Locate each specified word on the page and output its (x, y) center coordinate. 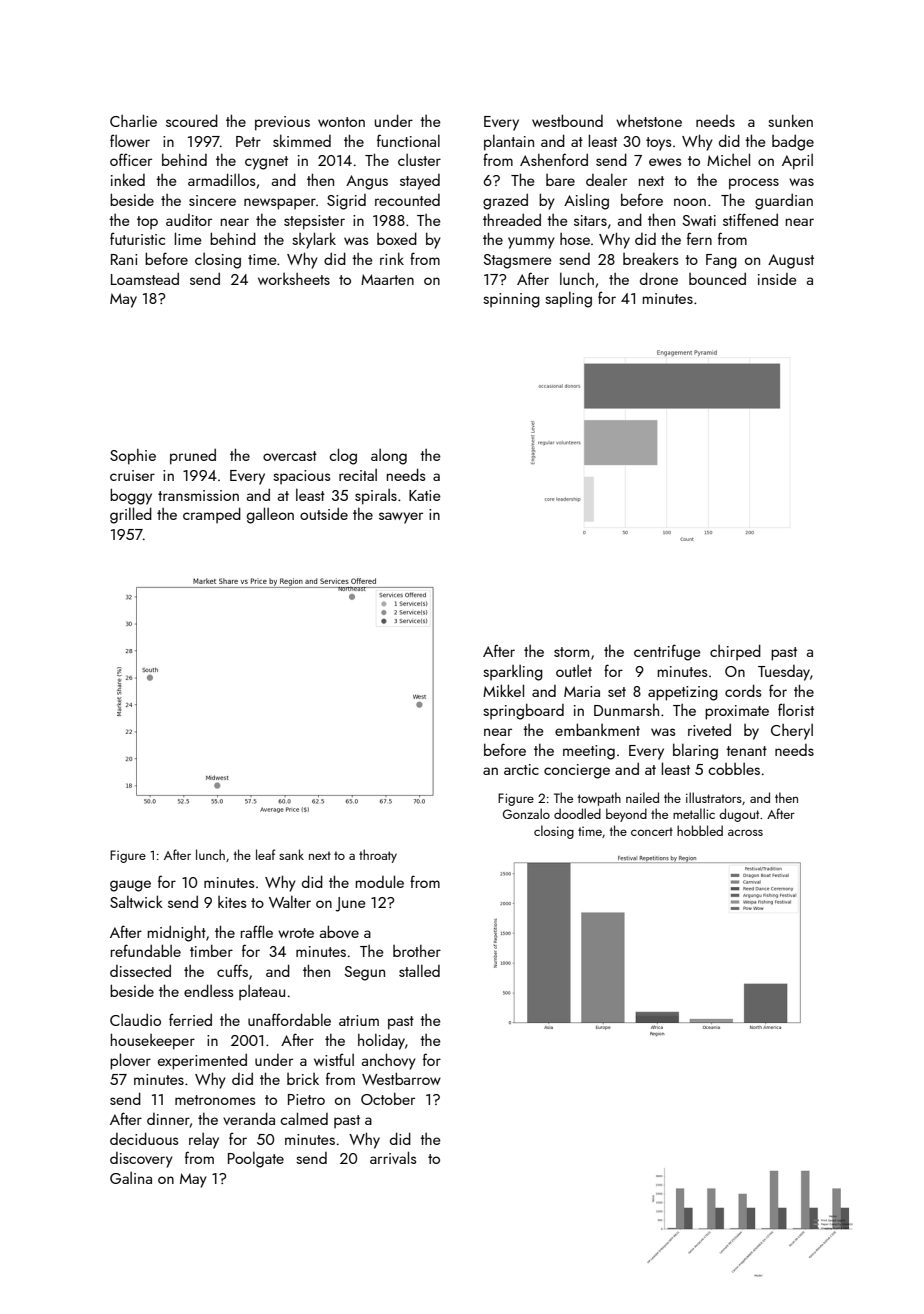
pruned (193, 456)
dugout (739, 815)
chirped (735, 652)
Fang (721, 261)
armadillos (221, 179)
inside (777, 279)
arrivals (393, 1157)
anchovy (389, 1061)
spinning (511, 300)
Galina (131, 1178)
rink (392, 258)
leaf (265, 854)
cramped (212, 515)
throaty (378, 856)
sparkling (513, 673)
